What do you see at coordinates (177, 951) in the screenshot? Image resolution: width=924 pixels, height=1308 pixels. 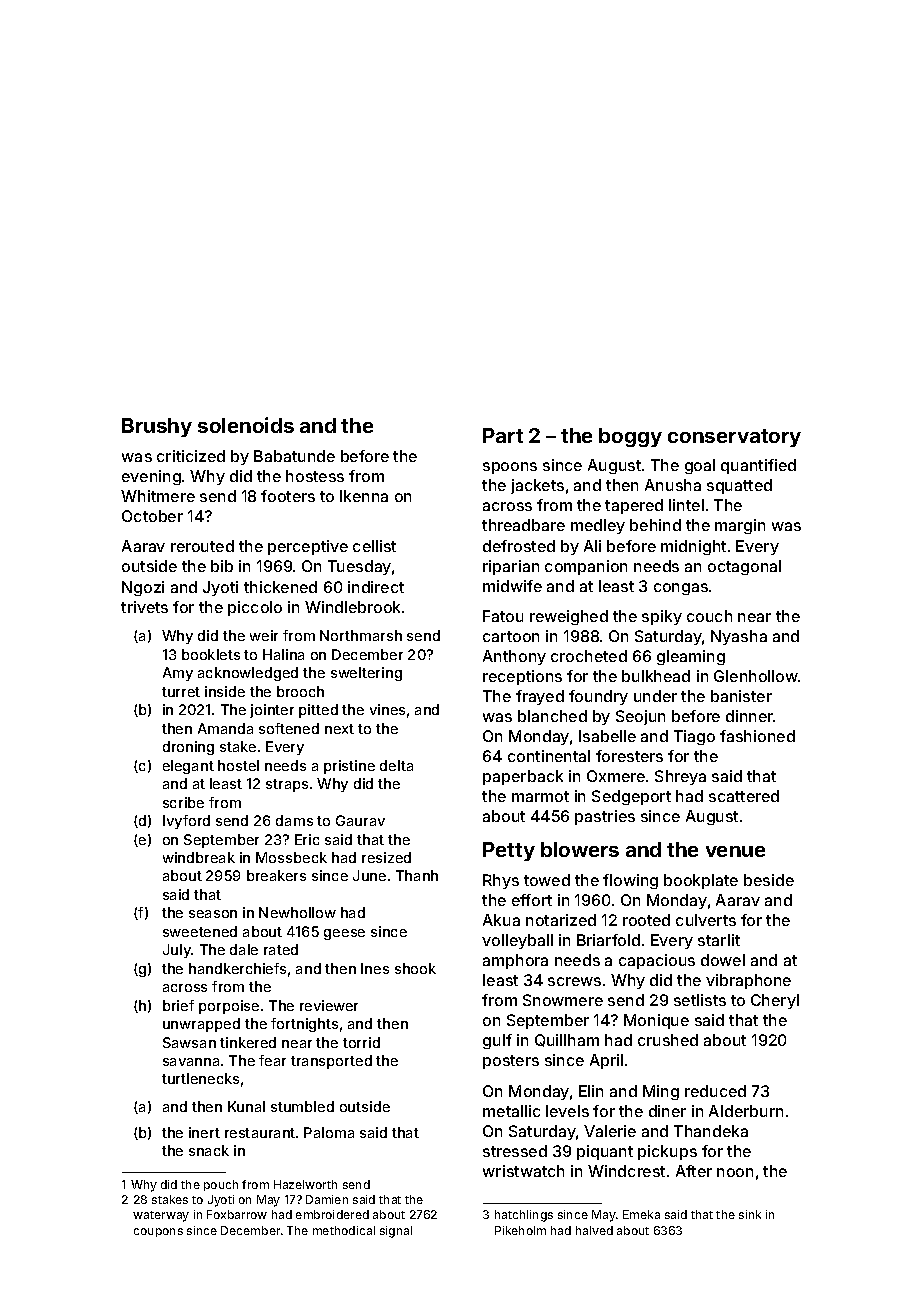 I see `July` at bounding box center [177, 951].
